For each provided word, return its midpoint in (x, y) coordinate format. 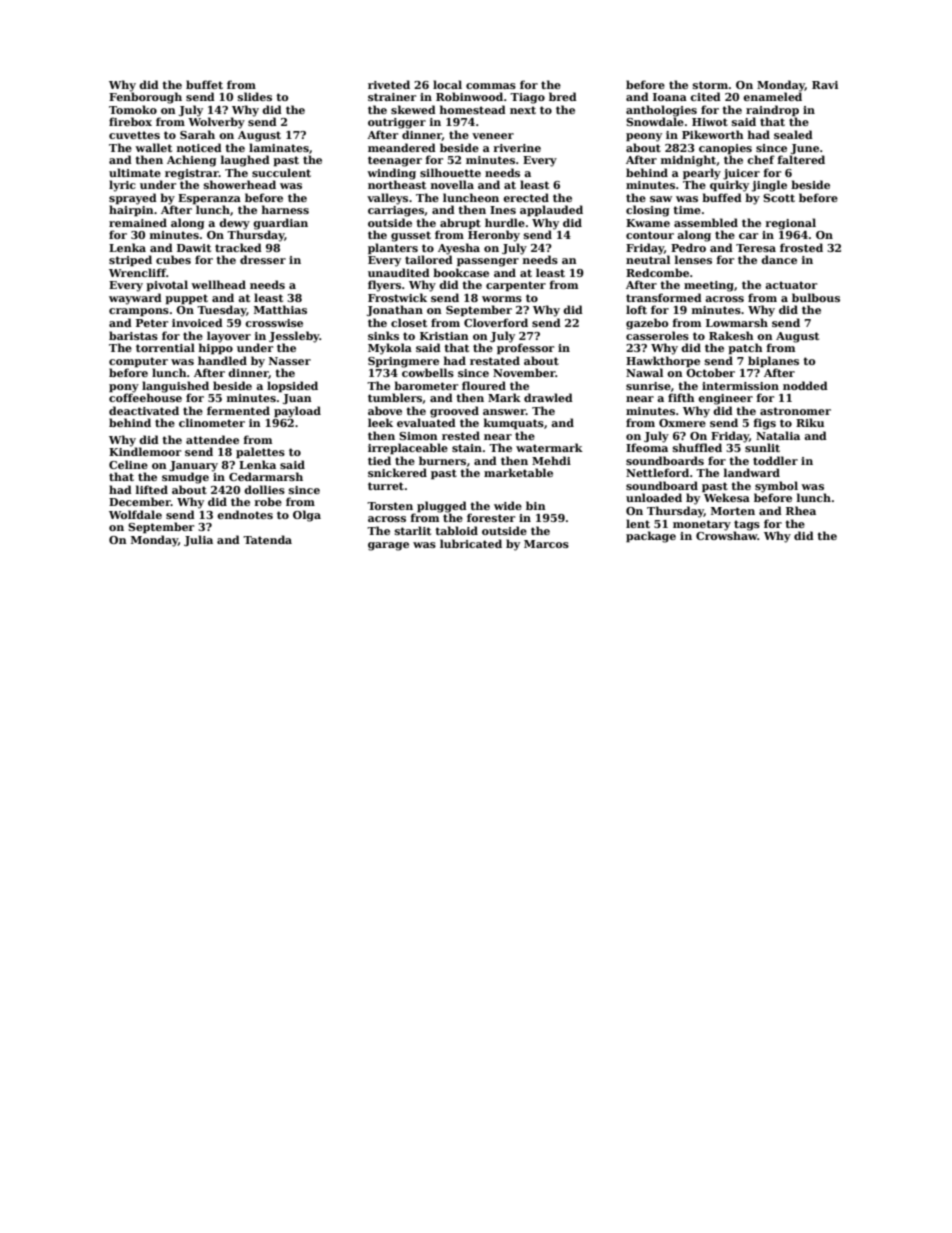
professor (525, 349)
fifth (681, 397)
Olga (307, 516)
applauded (551, 211)
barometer (426, 385)
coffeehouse (145, 397)
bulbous (816, 297)
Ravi (825, 85)
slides (255, 96)
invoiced (197, 322)
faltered (801, 159)
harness (285, 209)
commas (491, 86)
